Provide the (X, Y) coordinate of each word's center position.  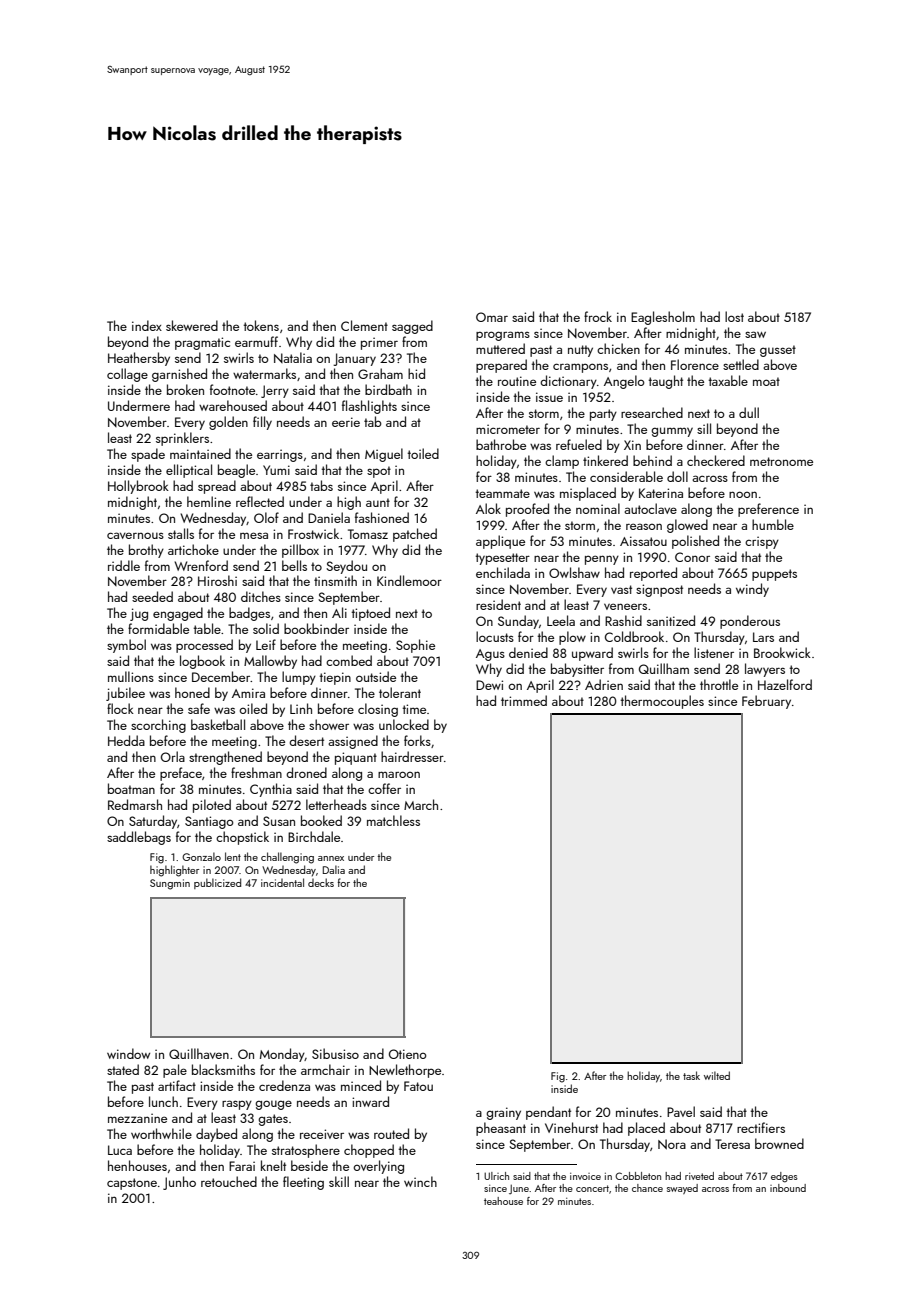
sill (704, 428)
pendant (548, 1113)
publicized (217, 883)
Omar (492, 317)
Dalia (334, 869)
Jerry (275, 391)
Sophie (415, 646)
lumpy (299, 678)
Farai (242, 1166)
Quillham (664, 668)
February (766, 702)
